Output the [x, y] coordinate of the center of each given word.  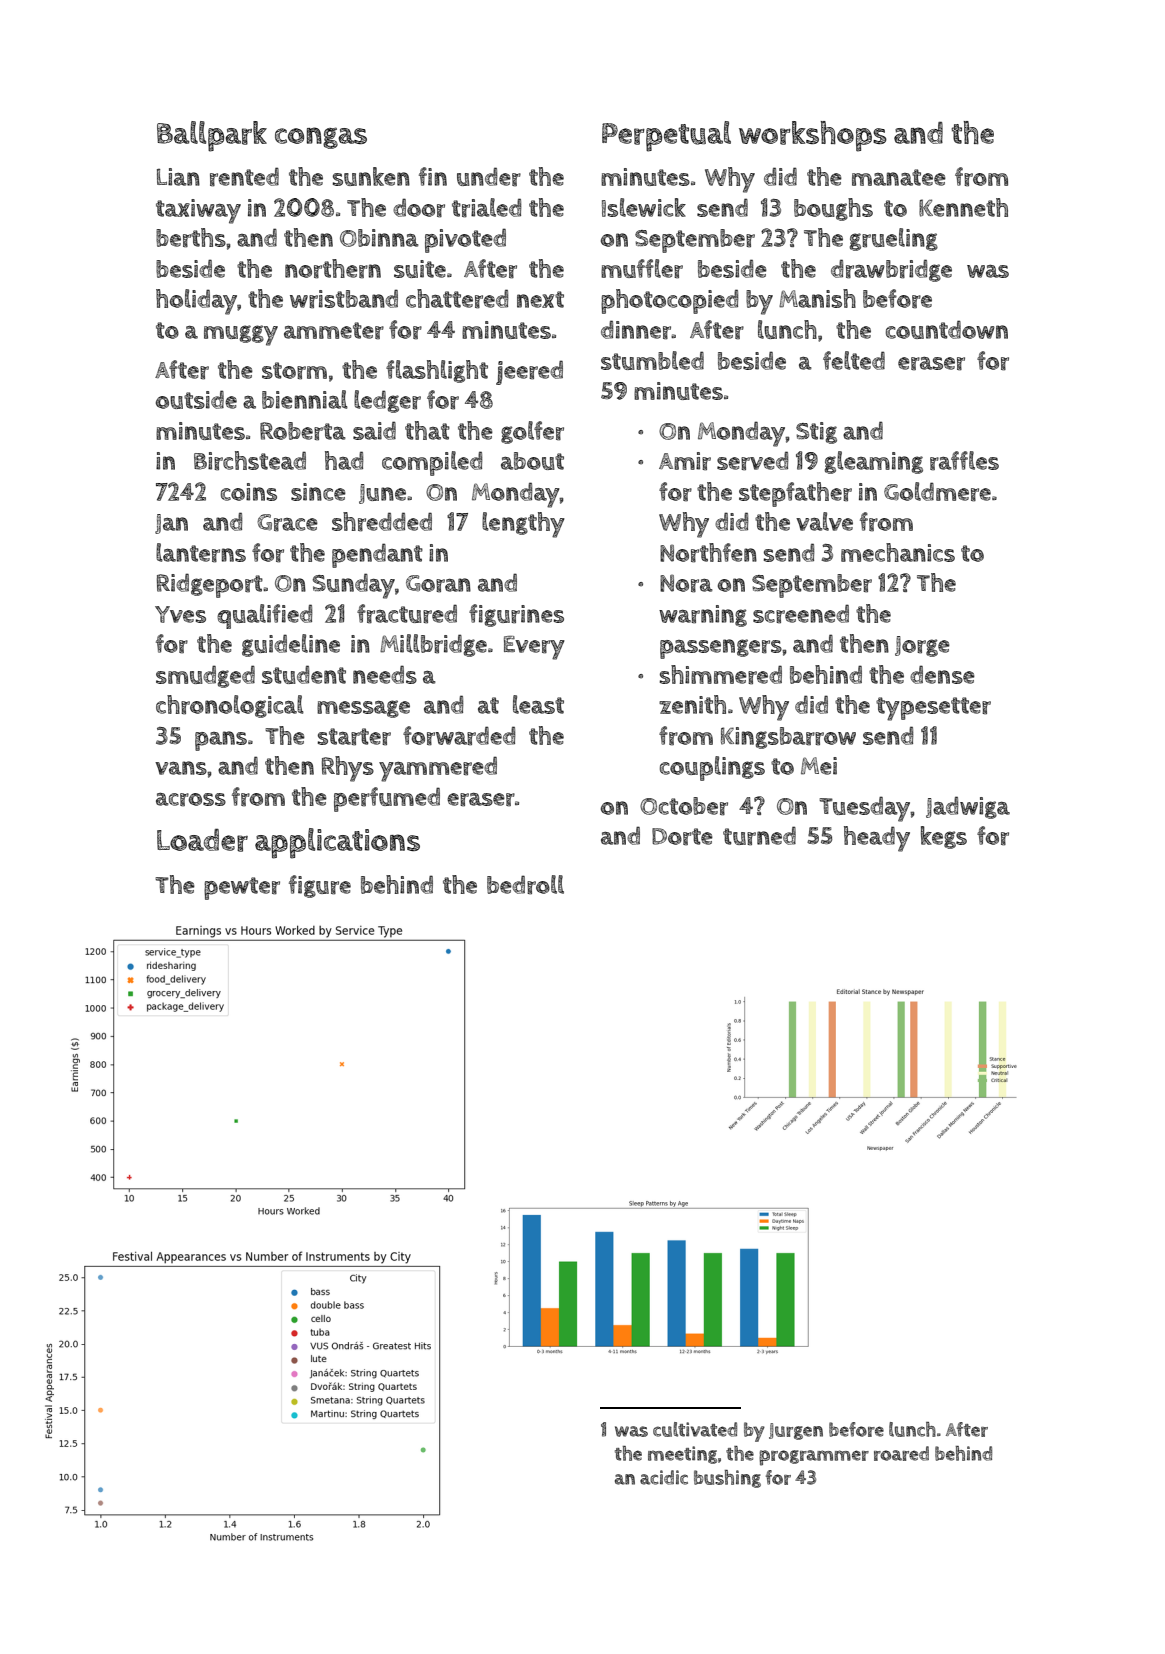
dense [942, 674]
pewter [242, 888]
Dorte [682, 837]
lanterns [201, 553]
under [489, 177]
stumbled [652, 360]
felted [854, 360]
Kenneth [963, 207]
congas [321, 138]
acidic [664, 1477]
